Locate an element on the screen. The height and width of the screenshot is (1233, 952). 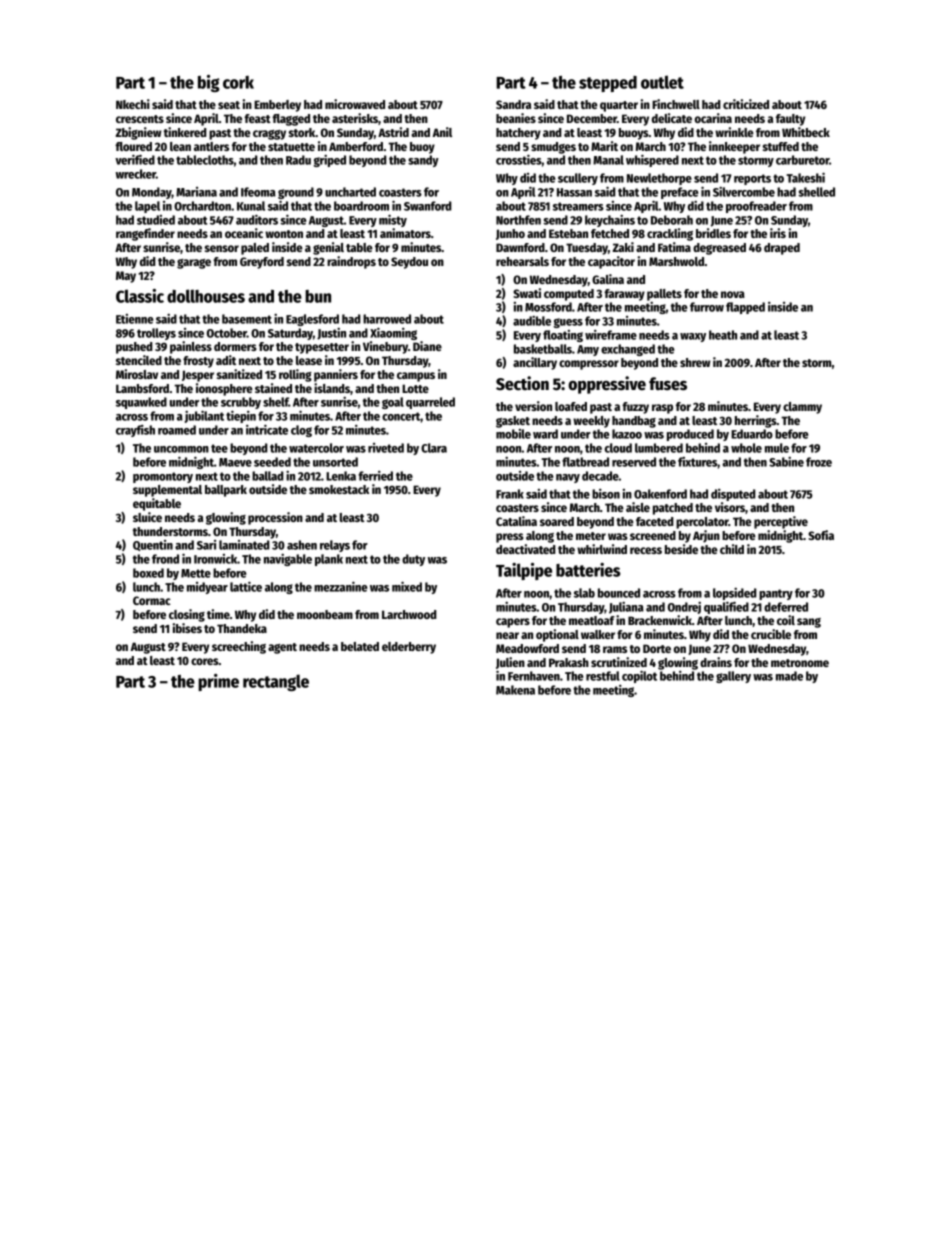
moonbeam is located at coordinates (325, 614).
